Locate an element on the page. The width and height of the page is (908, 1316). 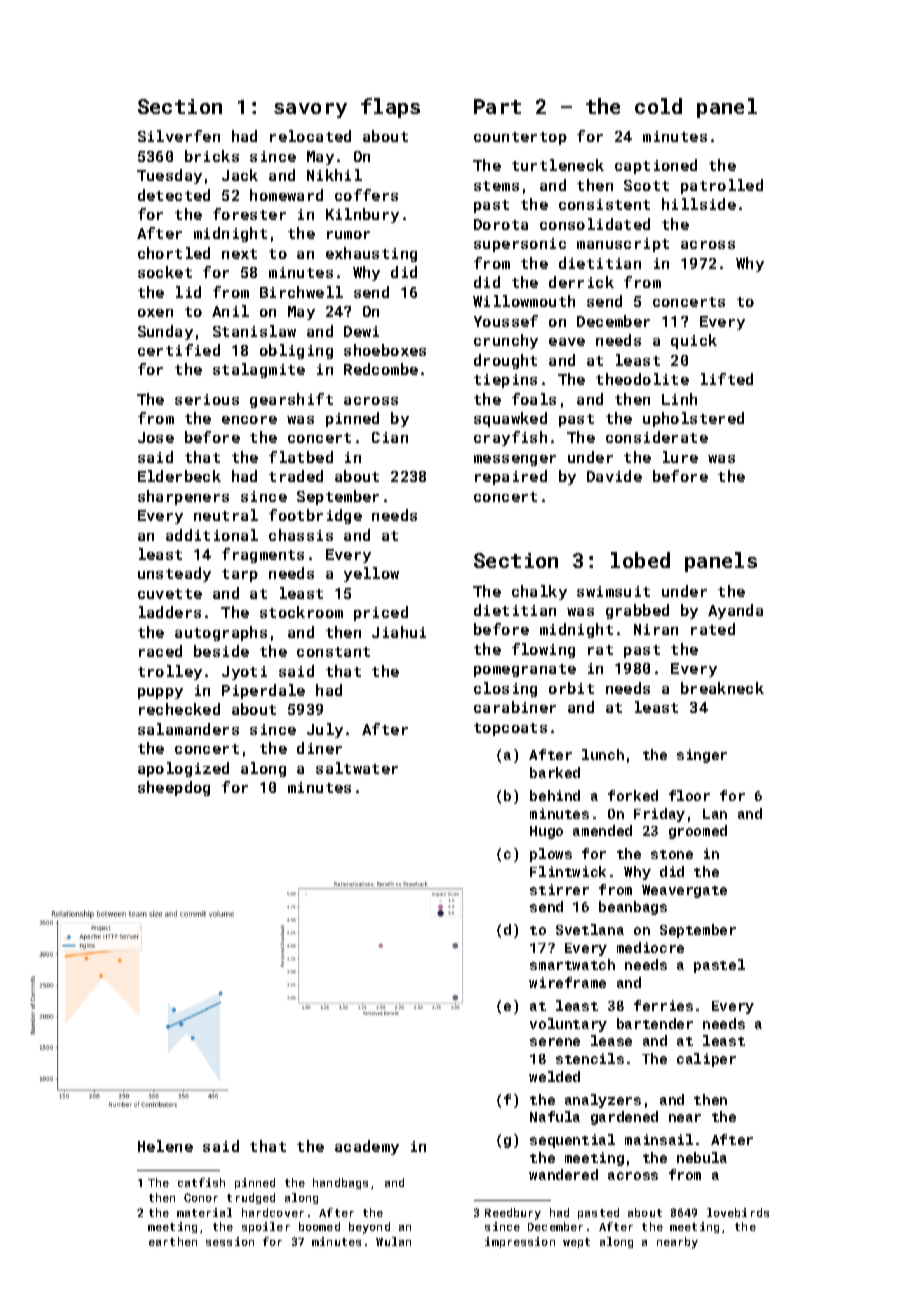
Ayanda is located at coordinates (735, 611).
